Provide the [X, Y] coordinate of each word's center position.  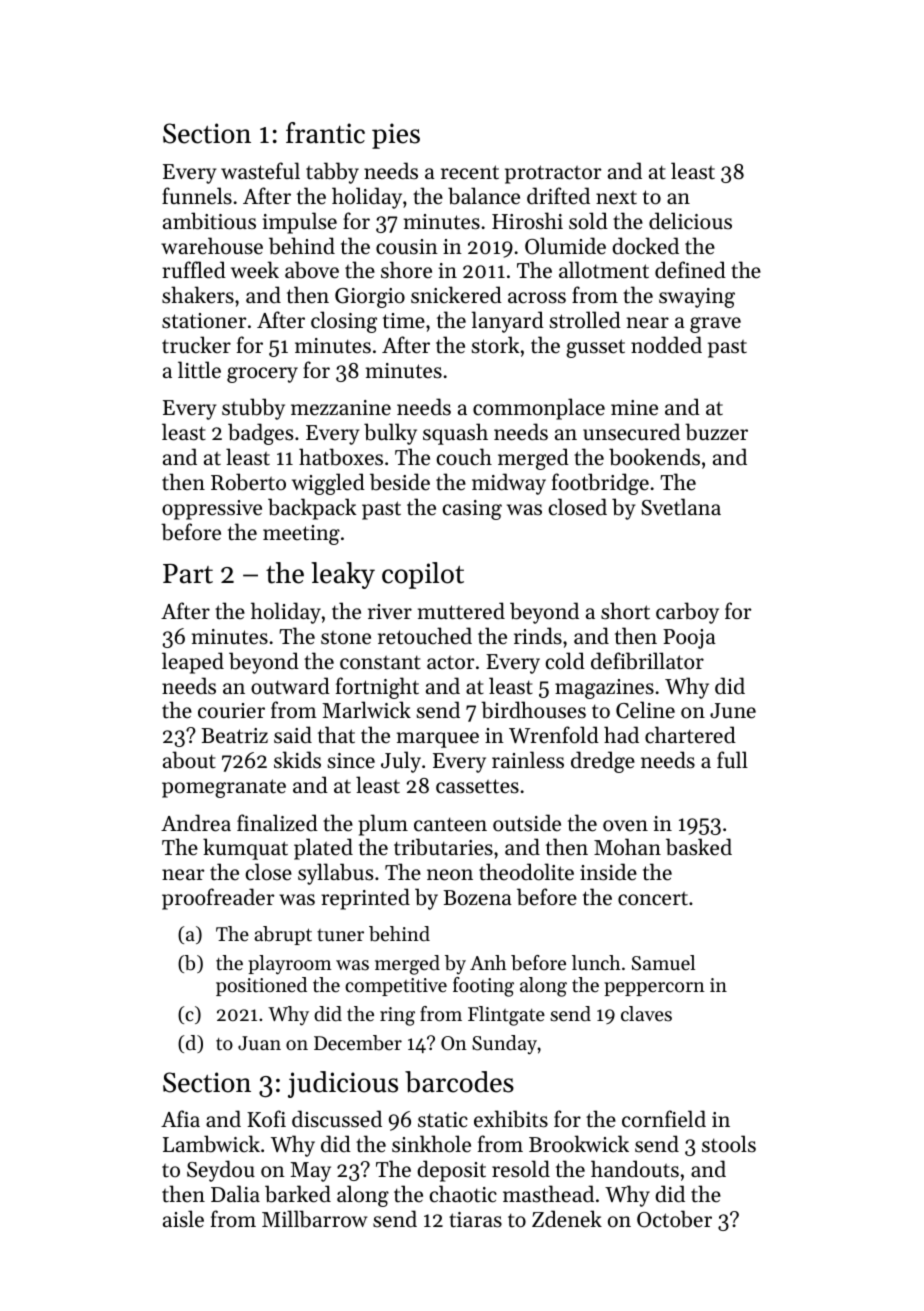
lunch [596, 962]
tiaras [475, 1220]
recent [470, 172]
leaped [193, 663]
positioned [261, 986]
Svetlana [681, 507]
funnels [197, 196]
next [616, 198]
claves [646, 1014]
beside [400, 482]
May [310, 1172]
